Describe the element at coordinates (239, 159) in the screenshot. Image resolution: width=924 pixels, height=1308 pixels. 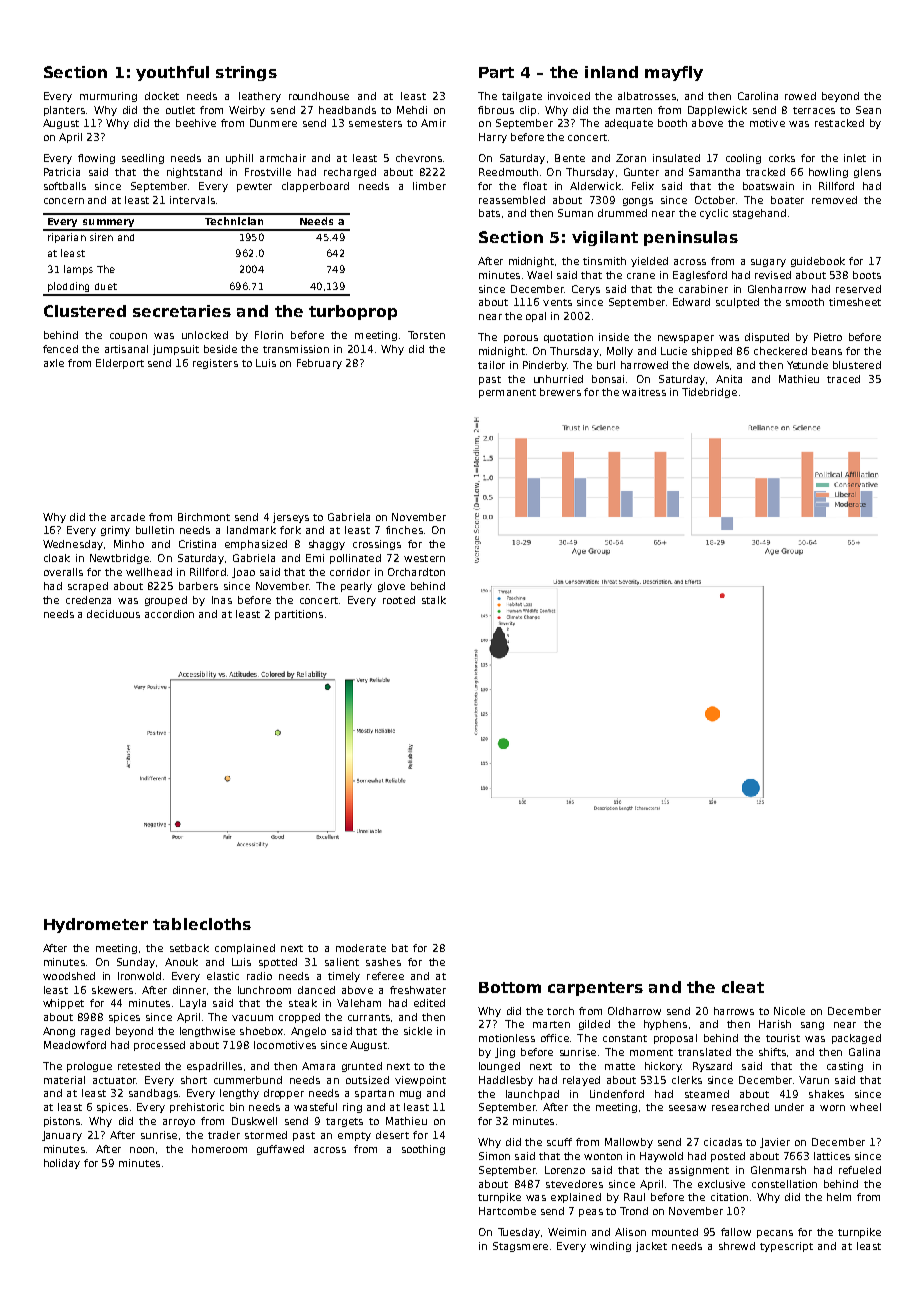
I see `uphill` at that location.
